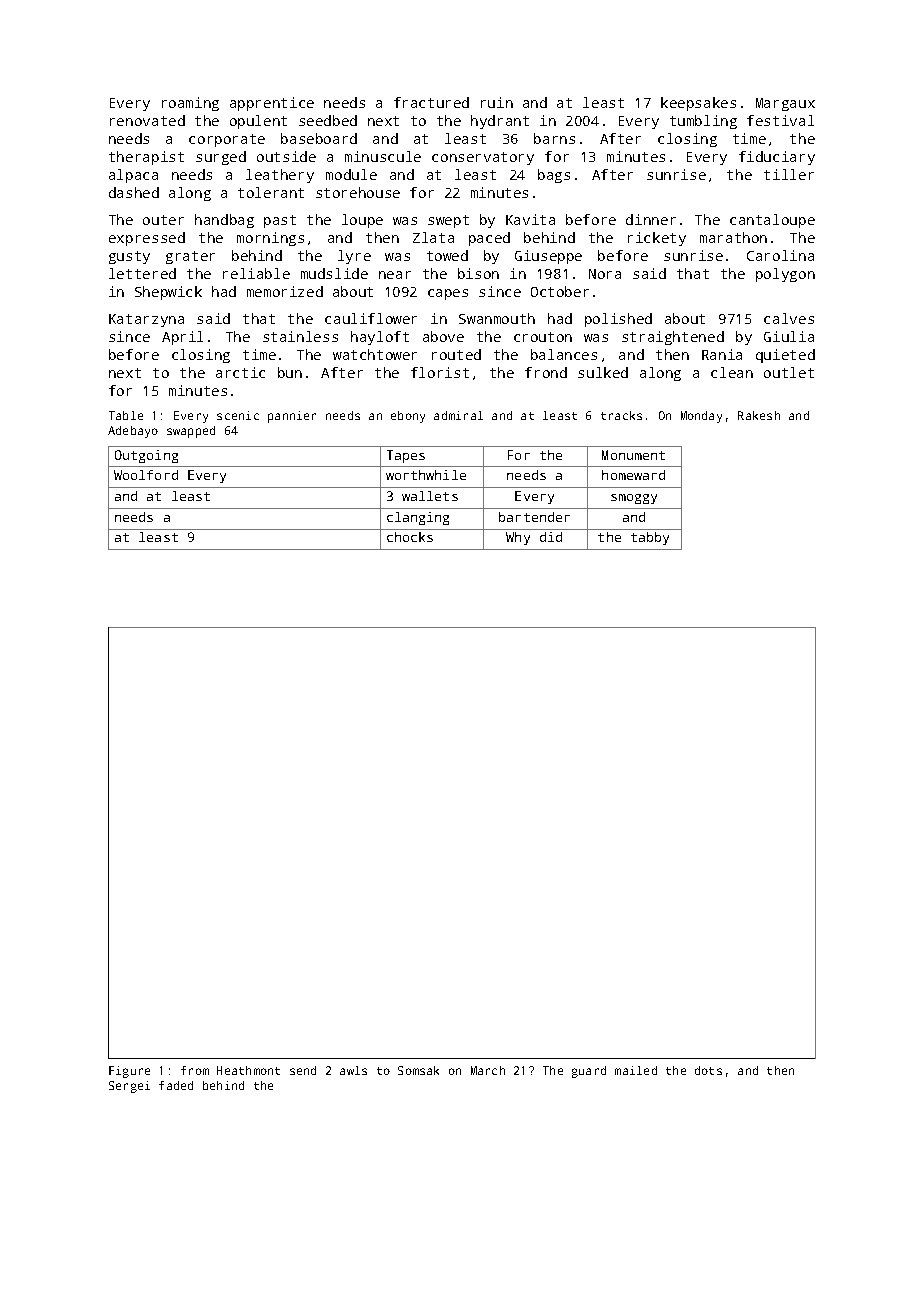  Describe the element at coordinates (785, 275) in the page. I see `polygon` at that location.
